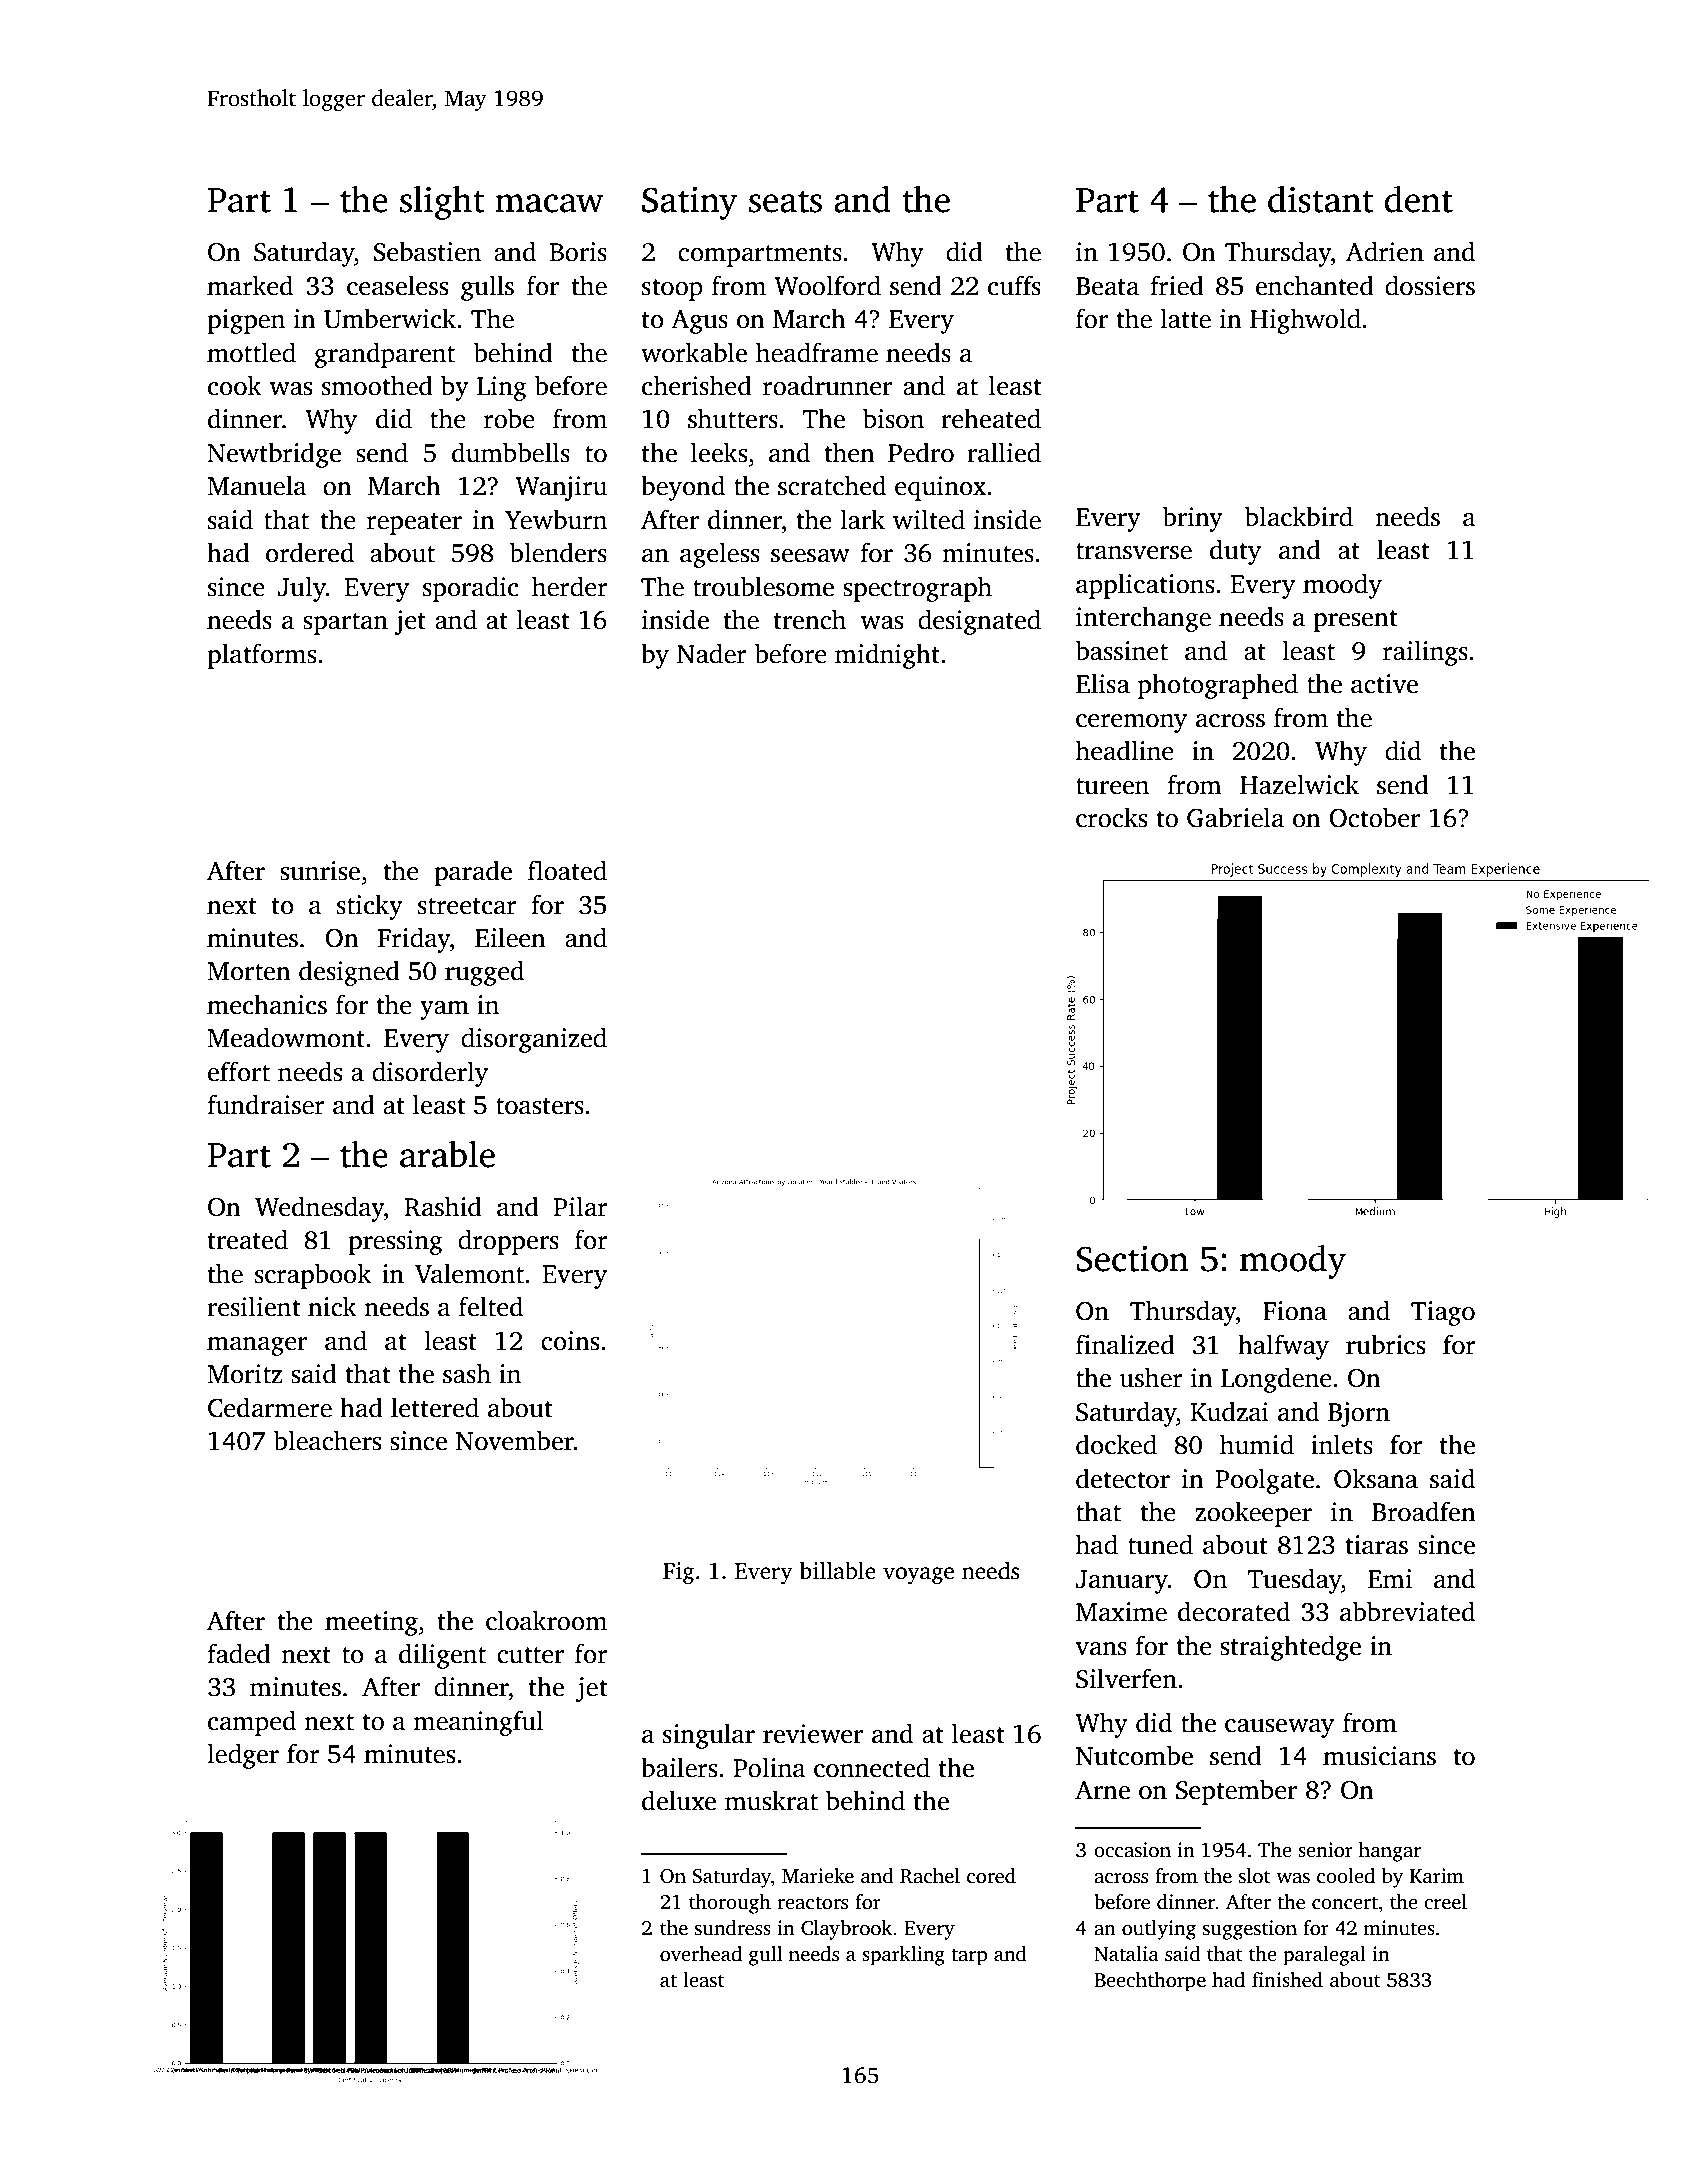  I want to click on billable, so click(838, 1570).
